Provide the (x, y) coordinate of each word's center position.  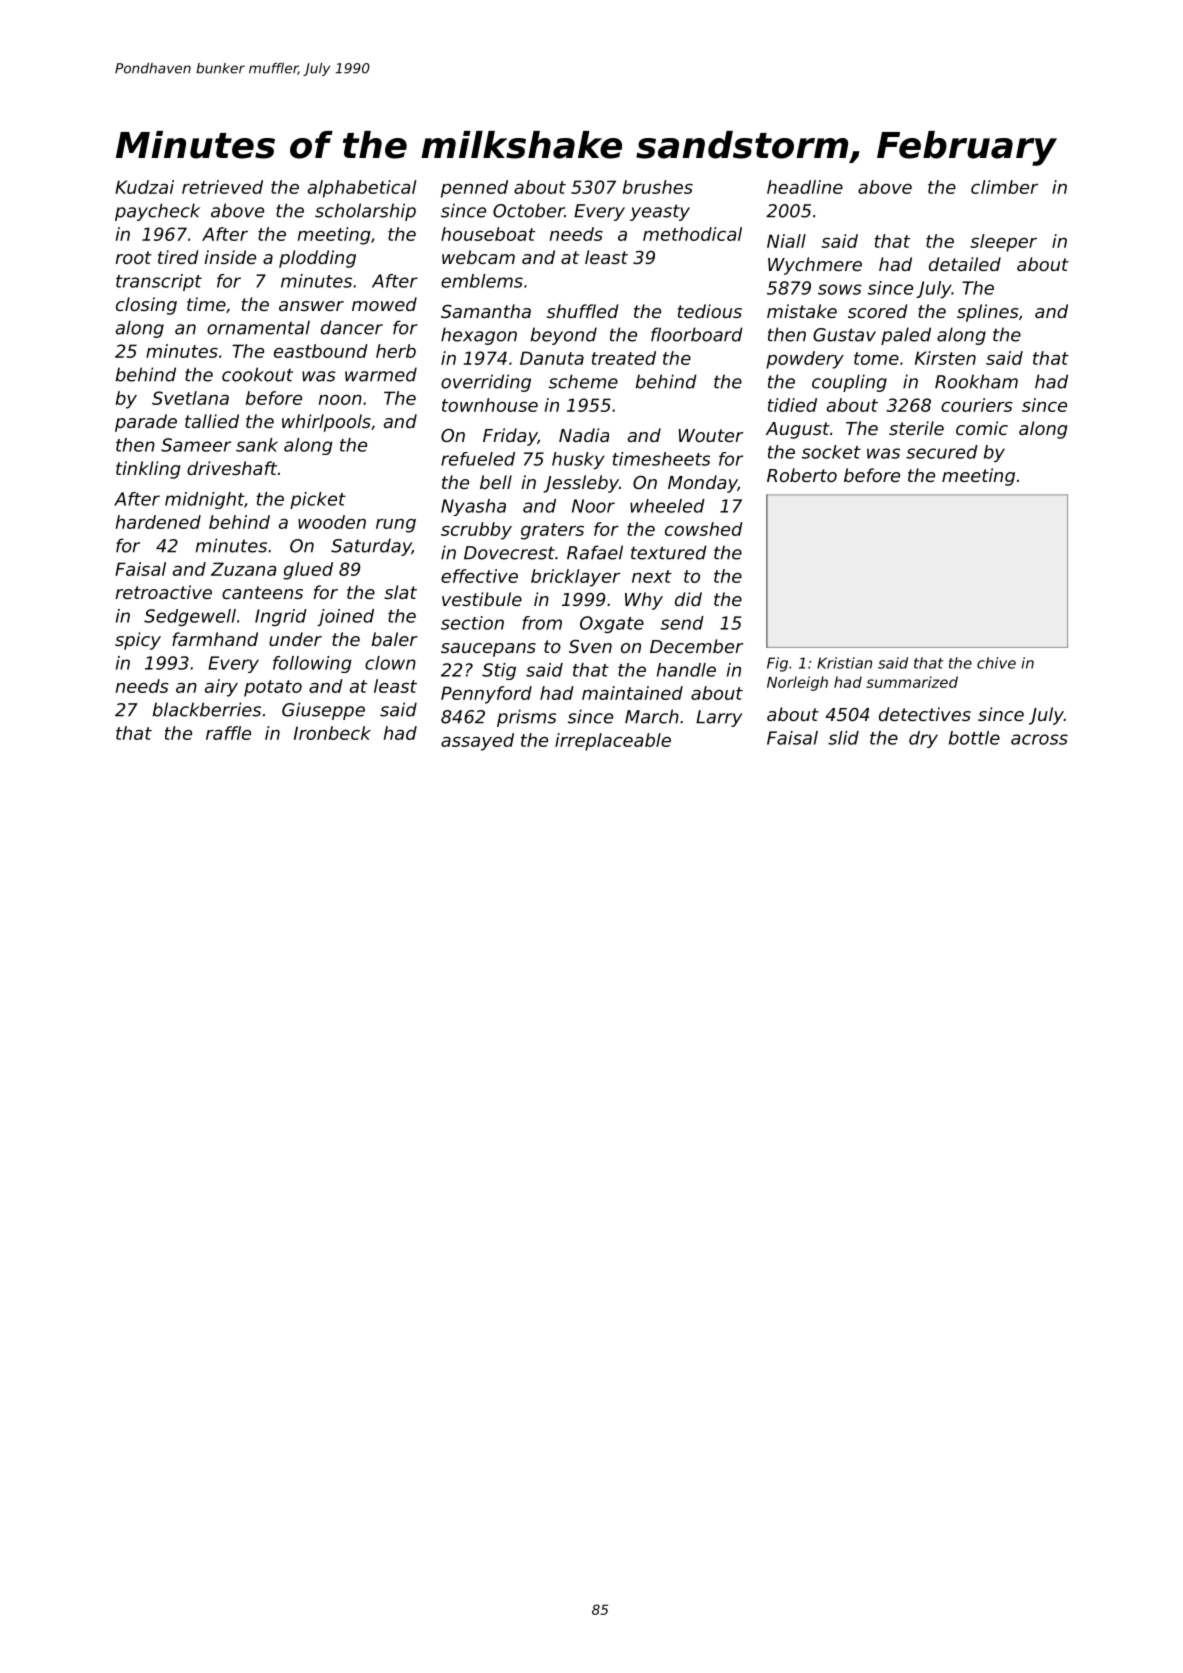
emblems (482, 281)
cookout (257, 374)
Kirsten (945, 358)
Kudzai (144, 187)
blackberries (207, 709)
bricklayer (575, 578)
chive (996, 663)
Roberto (802, 475)
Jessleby (581, 484)
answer (311, 306)
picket (318, 500)
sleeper (1003, 243)
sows (840, 289)
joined (345, 617)
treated (624, 358)
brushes (658, 187)
